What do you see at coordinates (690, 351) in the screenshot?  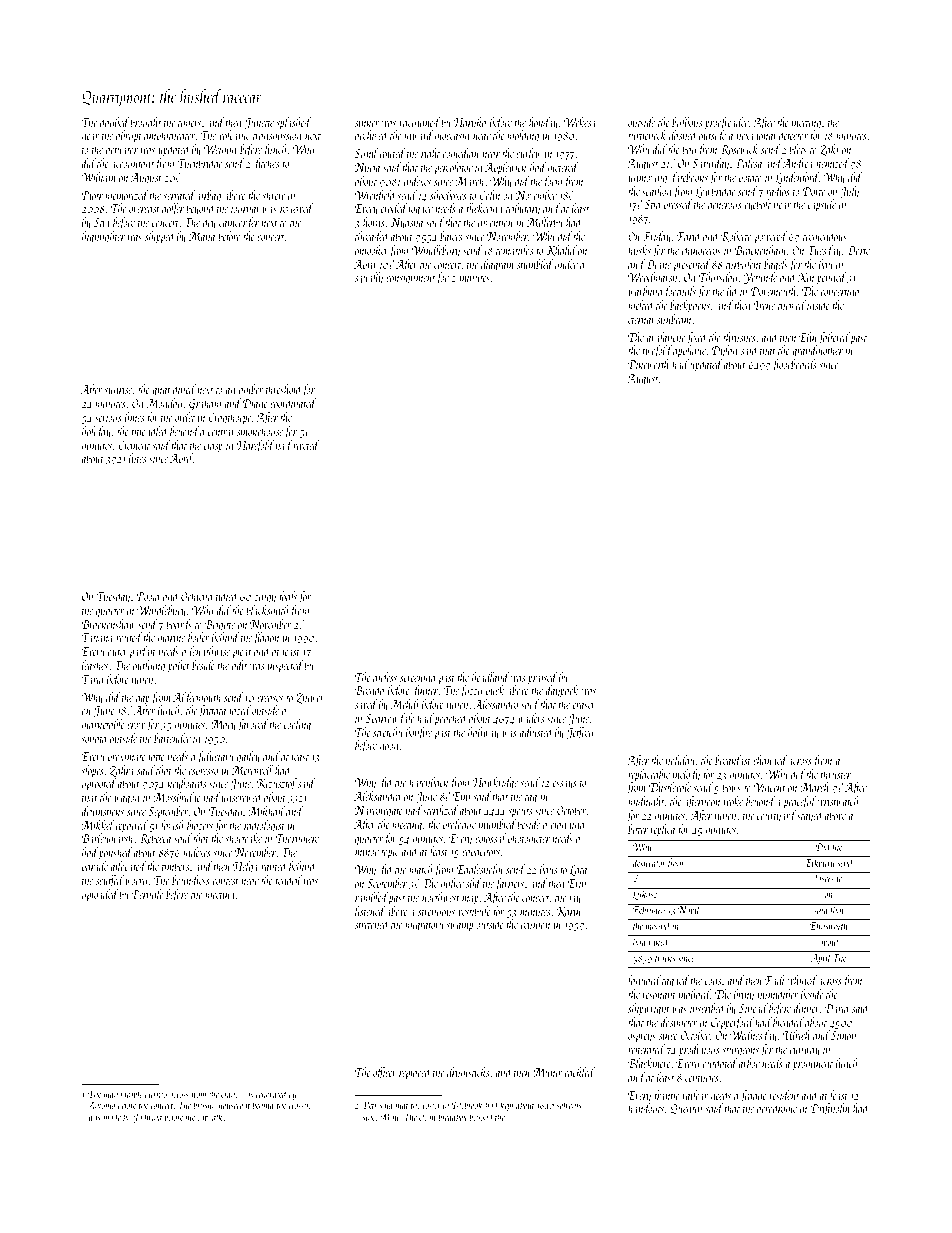 I see `applique` at bounding box center [690, 351].
